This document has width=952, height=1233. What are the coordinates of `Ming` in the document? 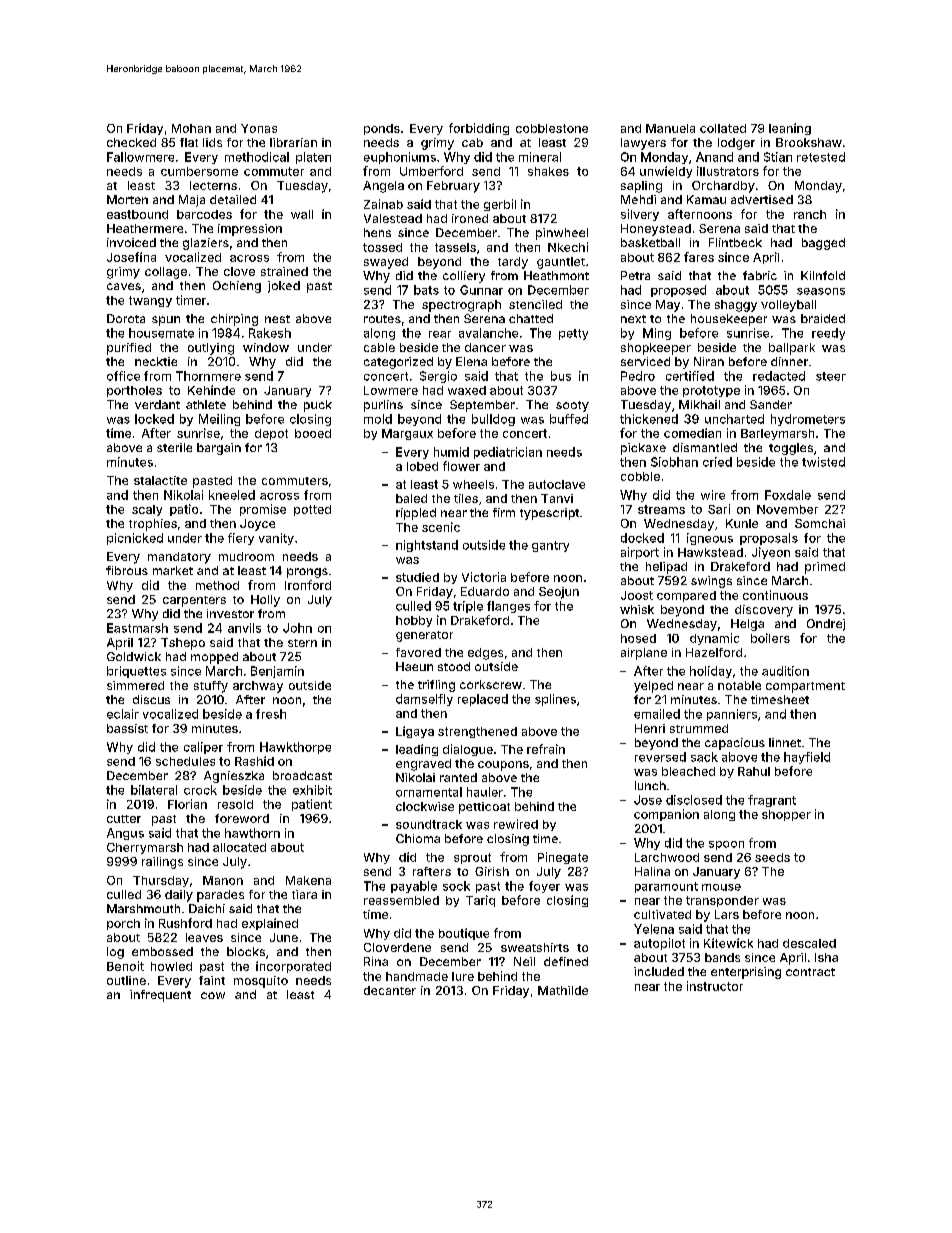 It's located at (657, 334).
